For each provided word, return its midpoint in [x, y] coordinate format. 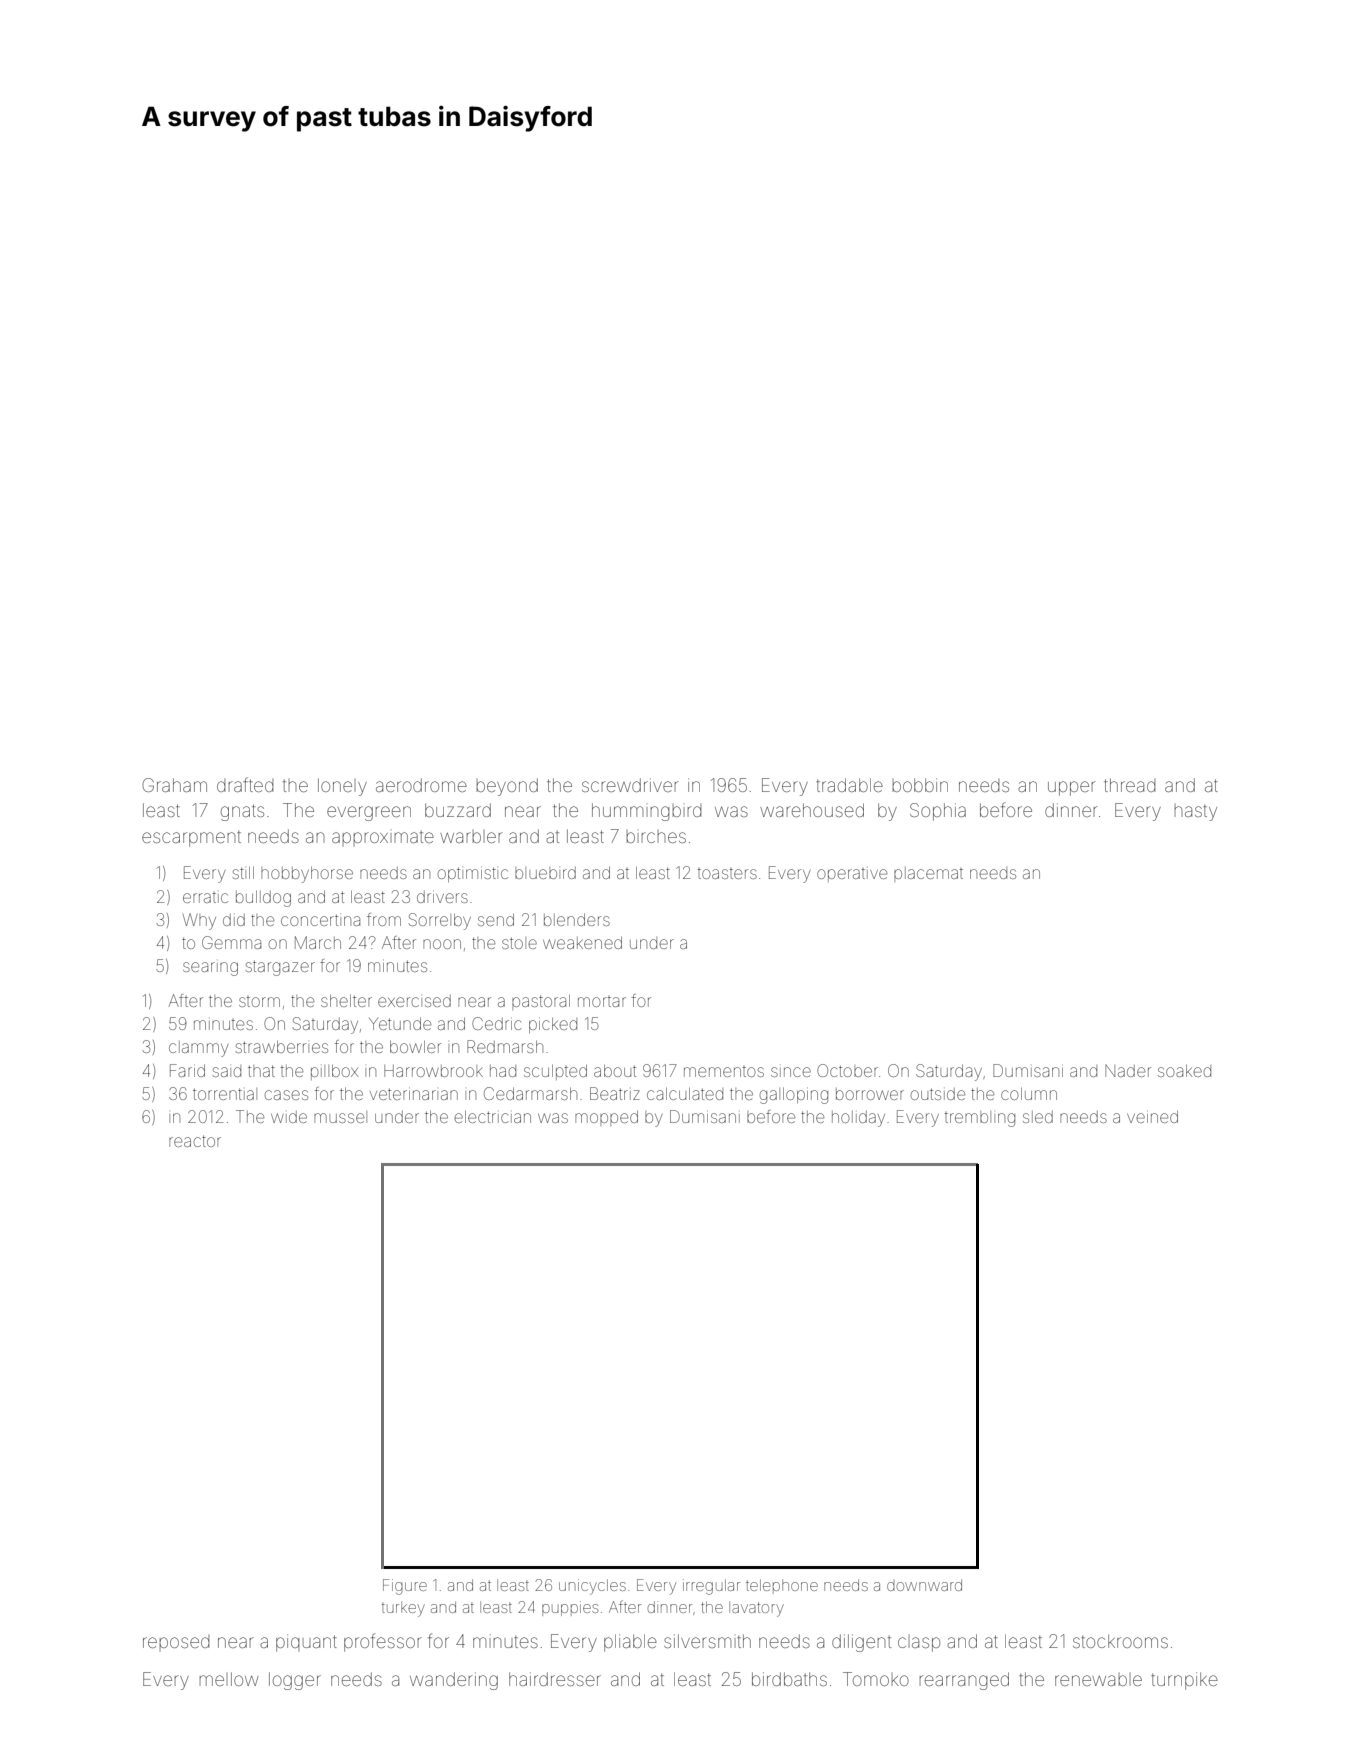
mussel [340, 1117]
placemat [928, 874]
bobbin [920, 785]
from [384, 919]
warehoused [812, 810]
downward [924, 1585]
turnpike [1184, 1681]
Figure [405, 1587]
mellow [228, 1679]
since [791, 1072]
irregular [711, 1587]
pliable [630, 1643]
